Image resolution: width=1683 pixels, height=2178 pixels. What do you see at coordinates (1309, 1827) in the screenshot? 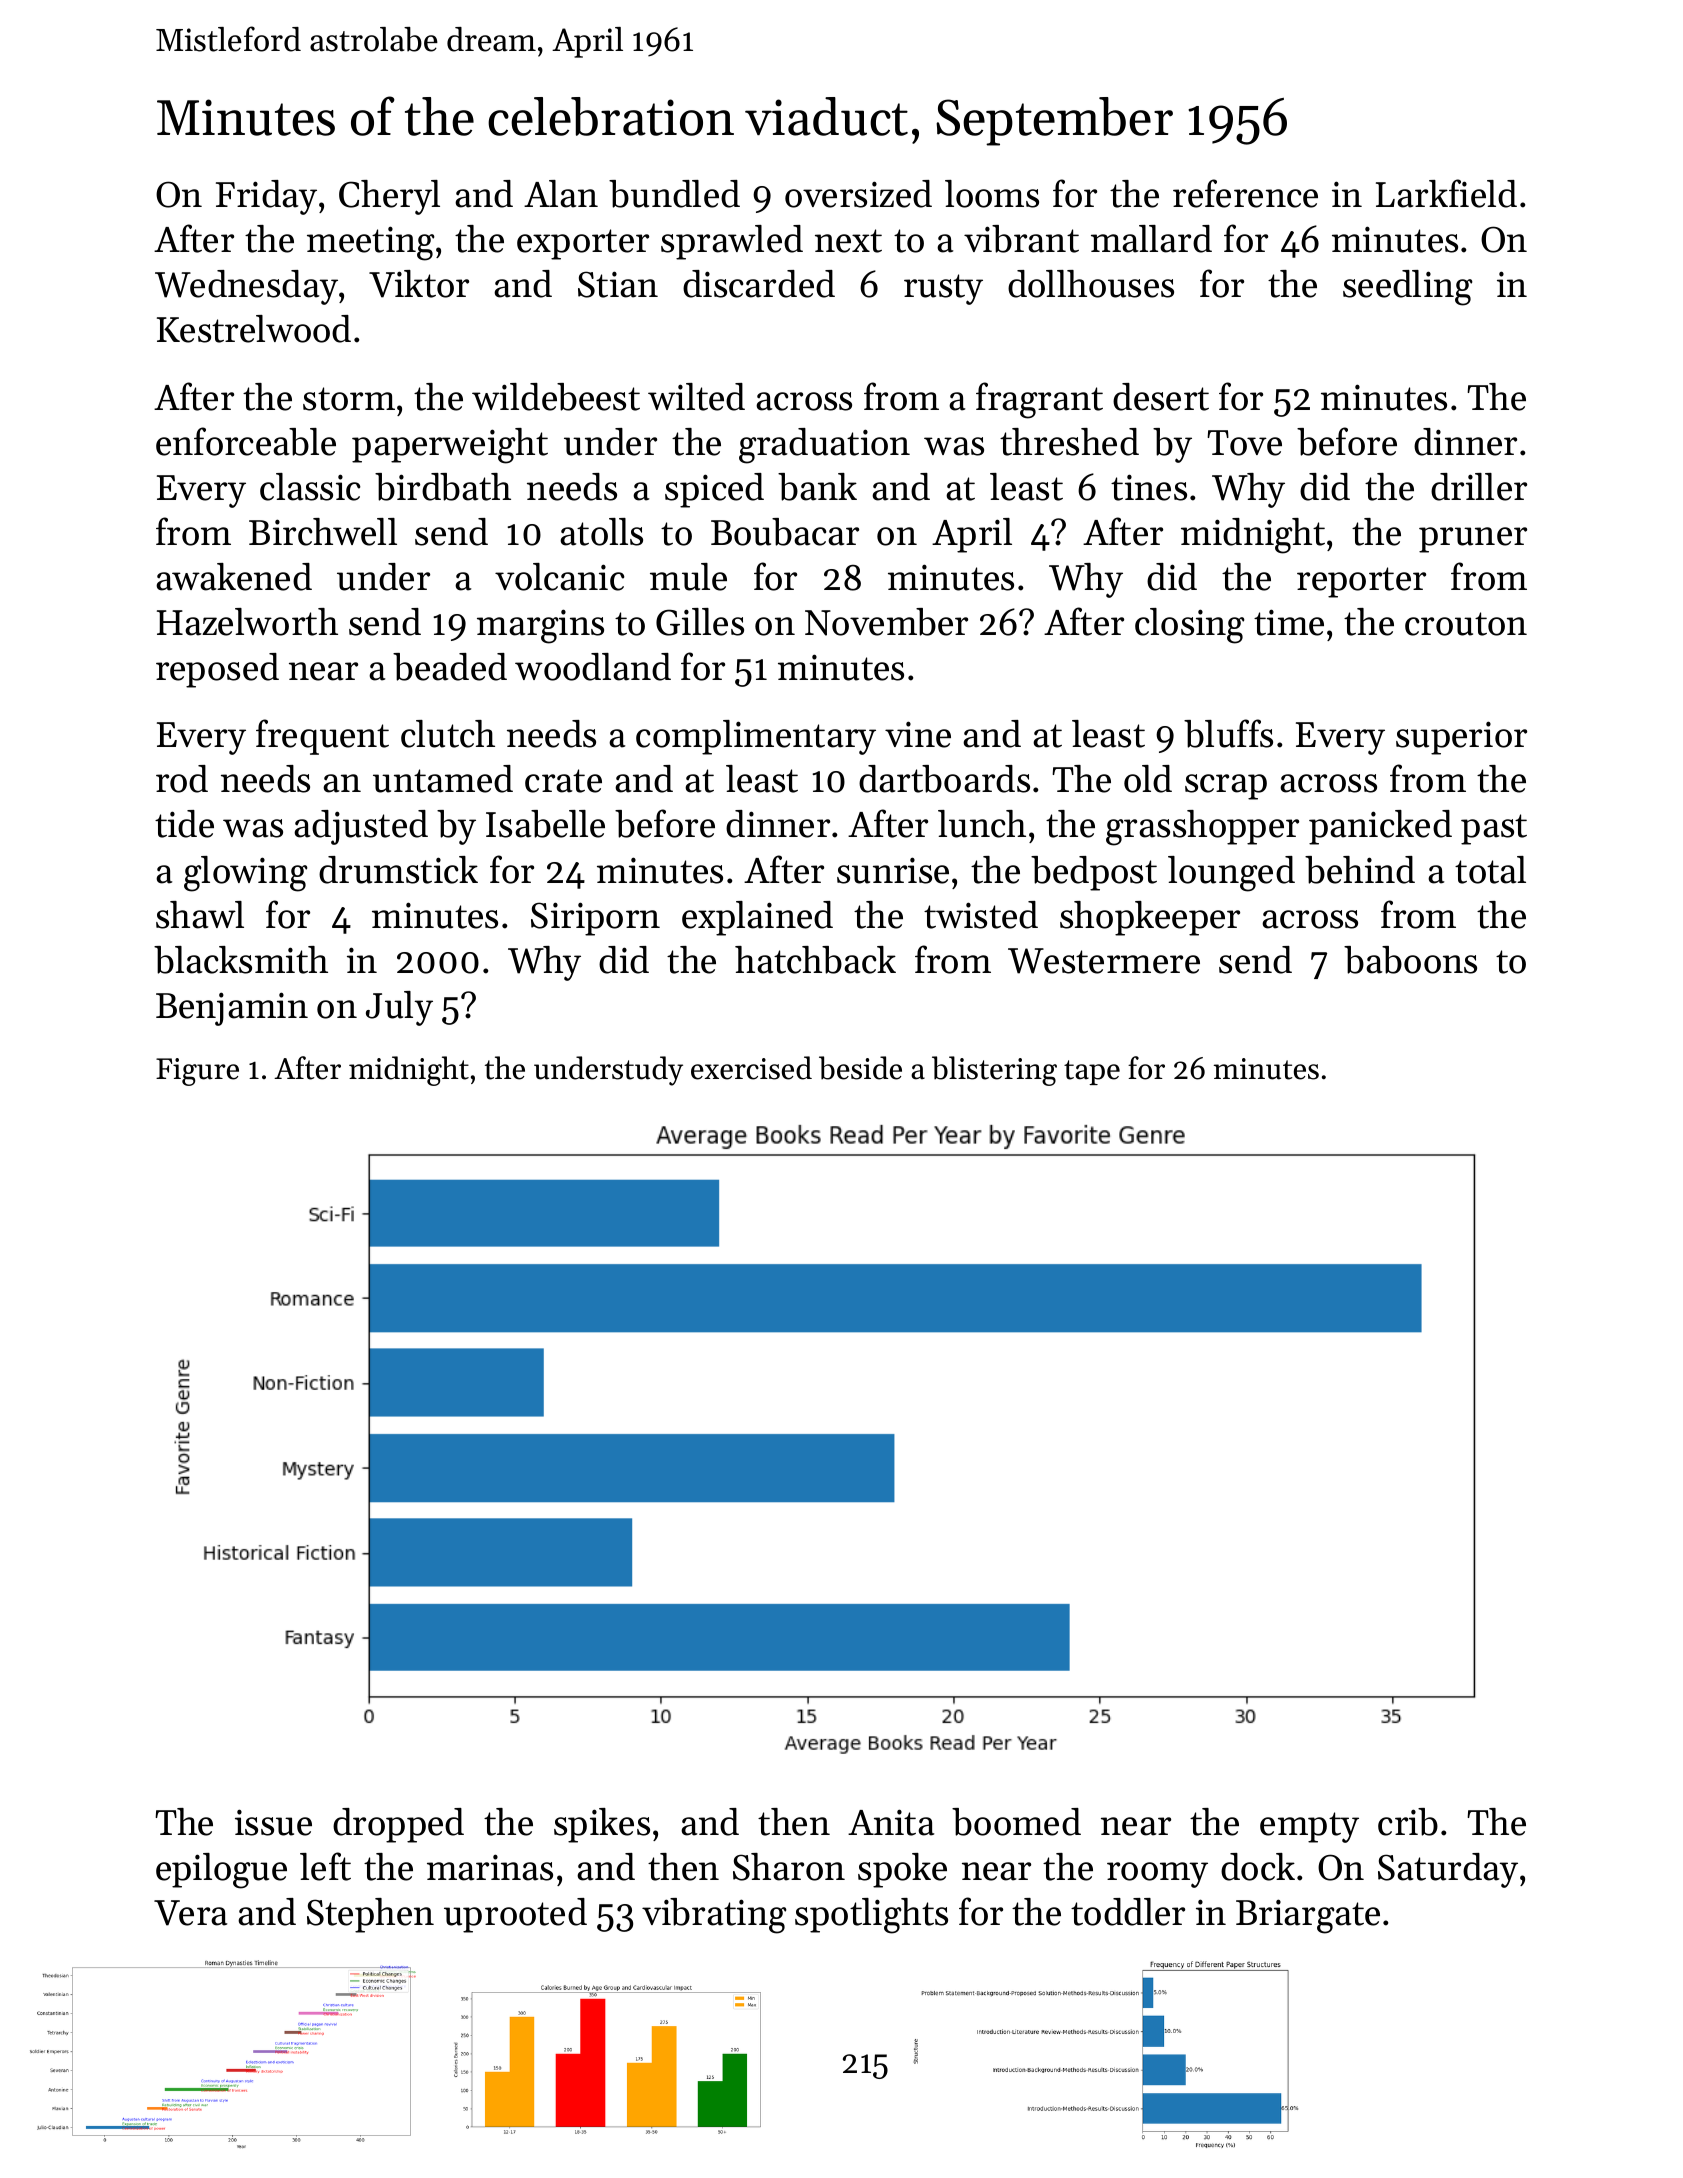
I see `empty` at bounding box center [1309, 1827].
